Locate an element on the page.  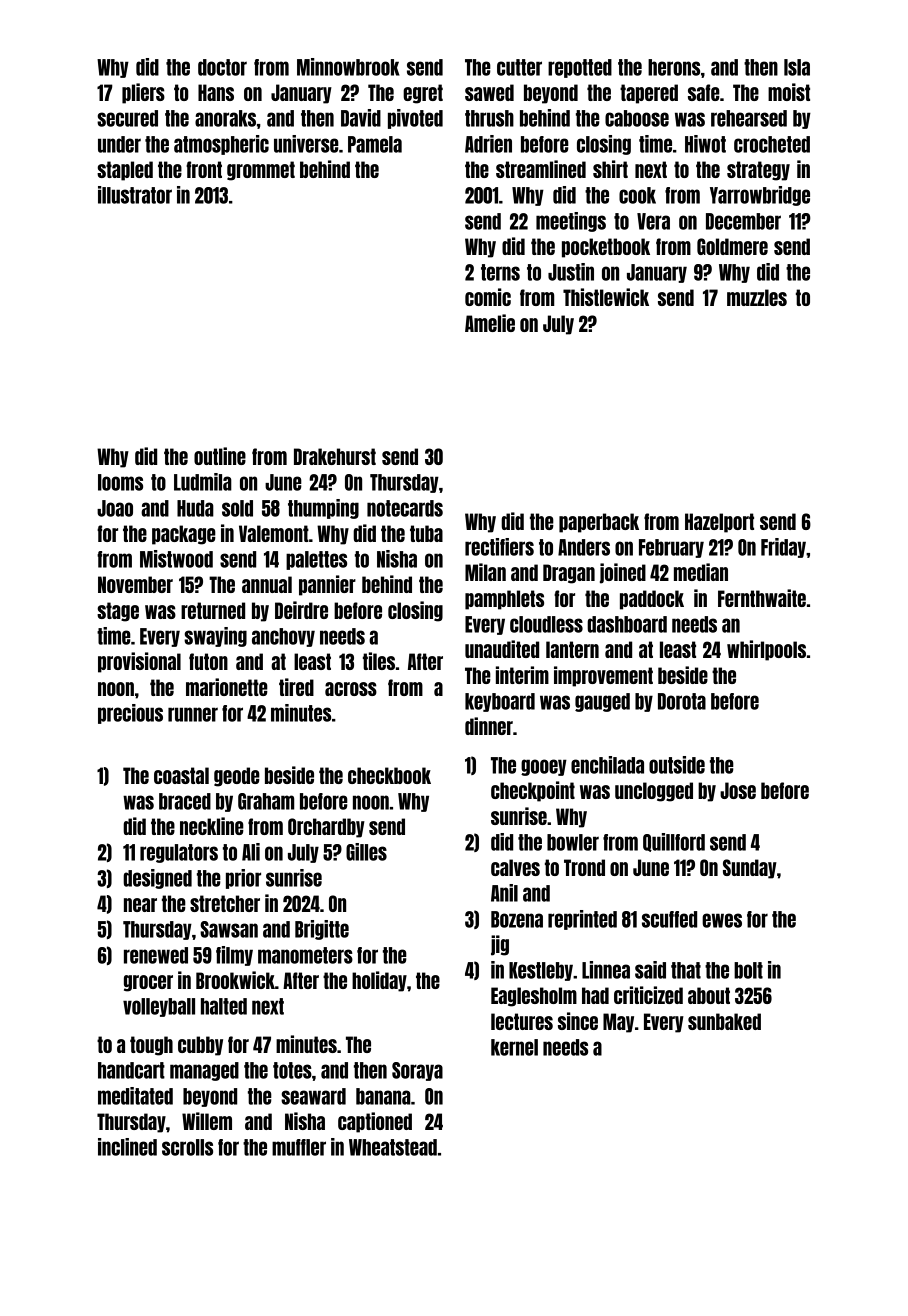
outline is located at coordinates (220, 456).
